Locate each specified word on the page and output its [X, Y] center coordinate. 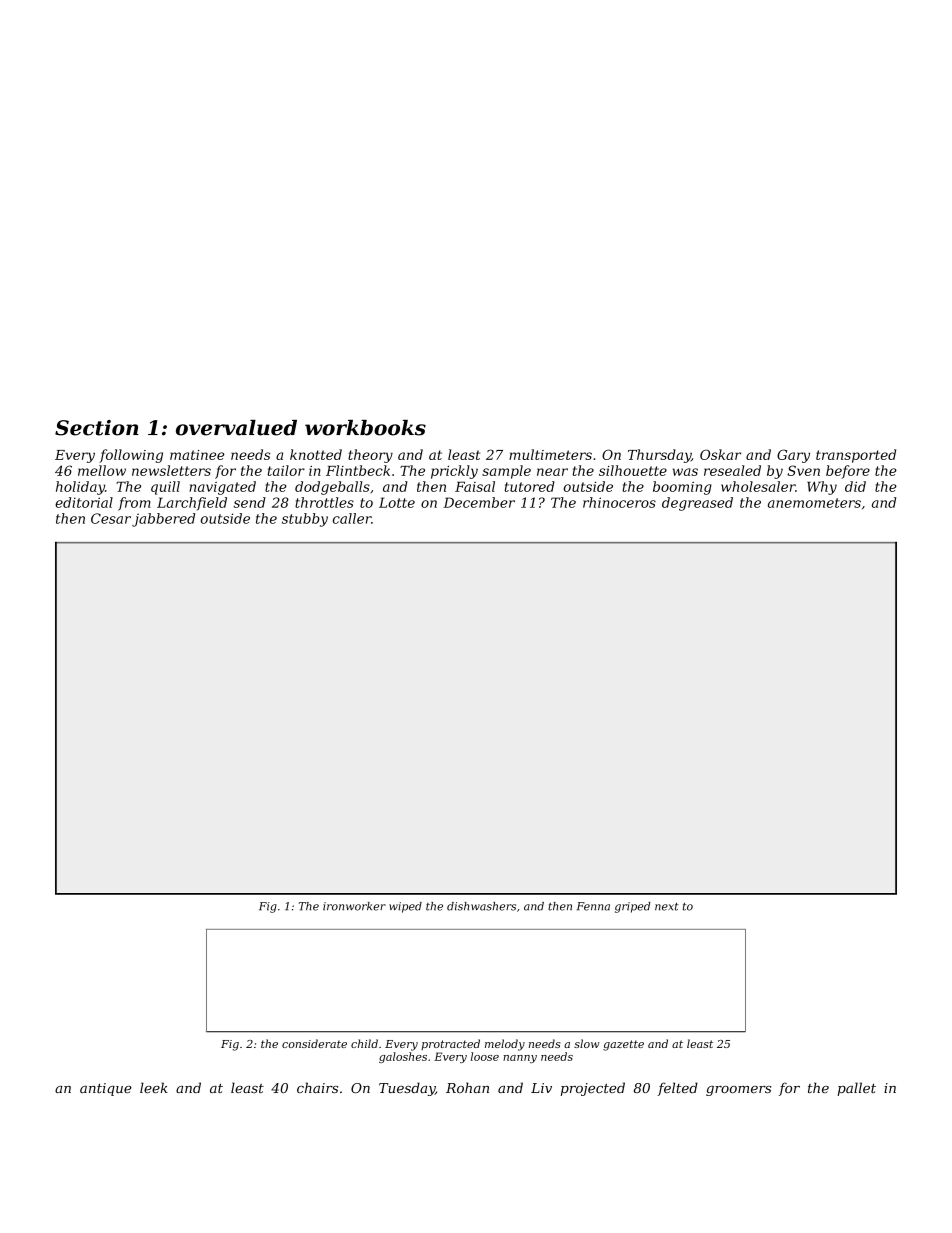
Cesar [111, 518]
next [667, 907]
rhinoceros [619, 502]
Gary [793, 456]
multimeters [550, 454]
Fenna [593, 906]
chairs [317, 1087]
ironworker [354, 906]
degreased [697, 504]
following [131, 456]
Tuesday [407, 1089]
